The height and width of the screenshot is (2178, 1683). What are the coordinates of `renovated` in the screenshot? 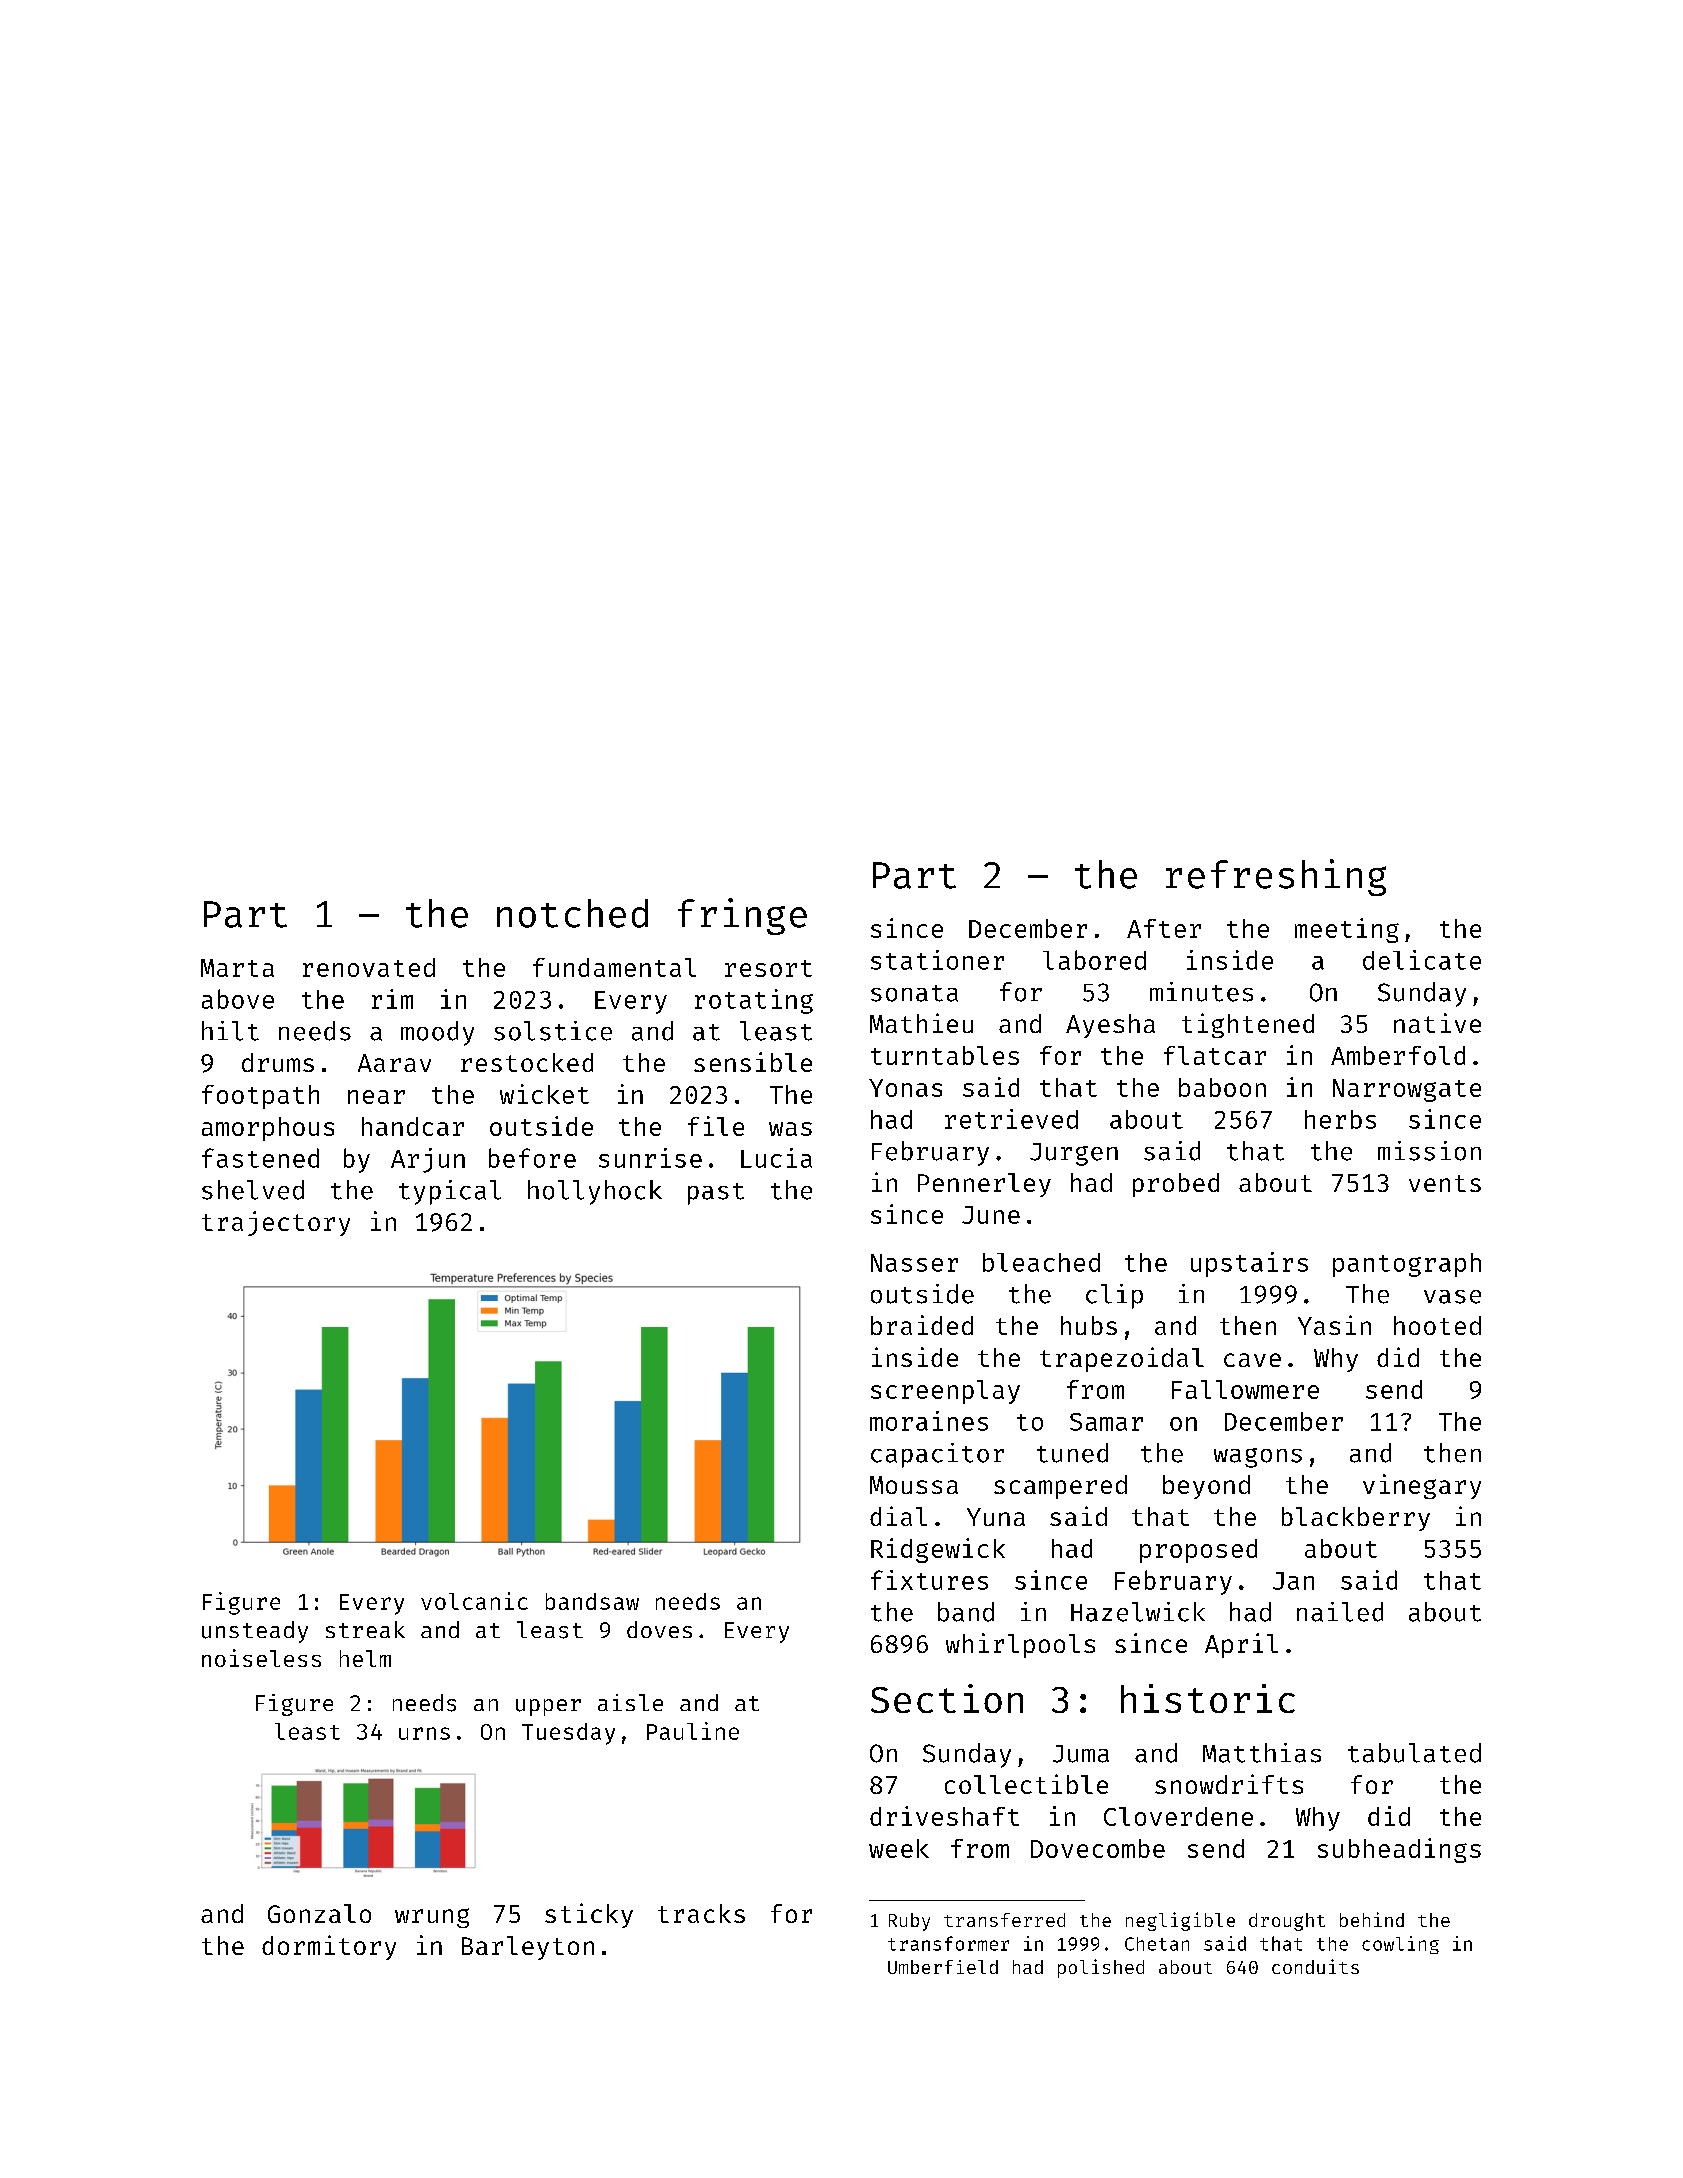 It's located at (369, 967).
